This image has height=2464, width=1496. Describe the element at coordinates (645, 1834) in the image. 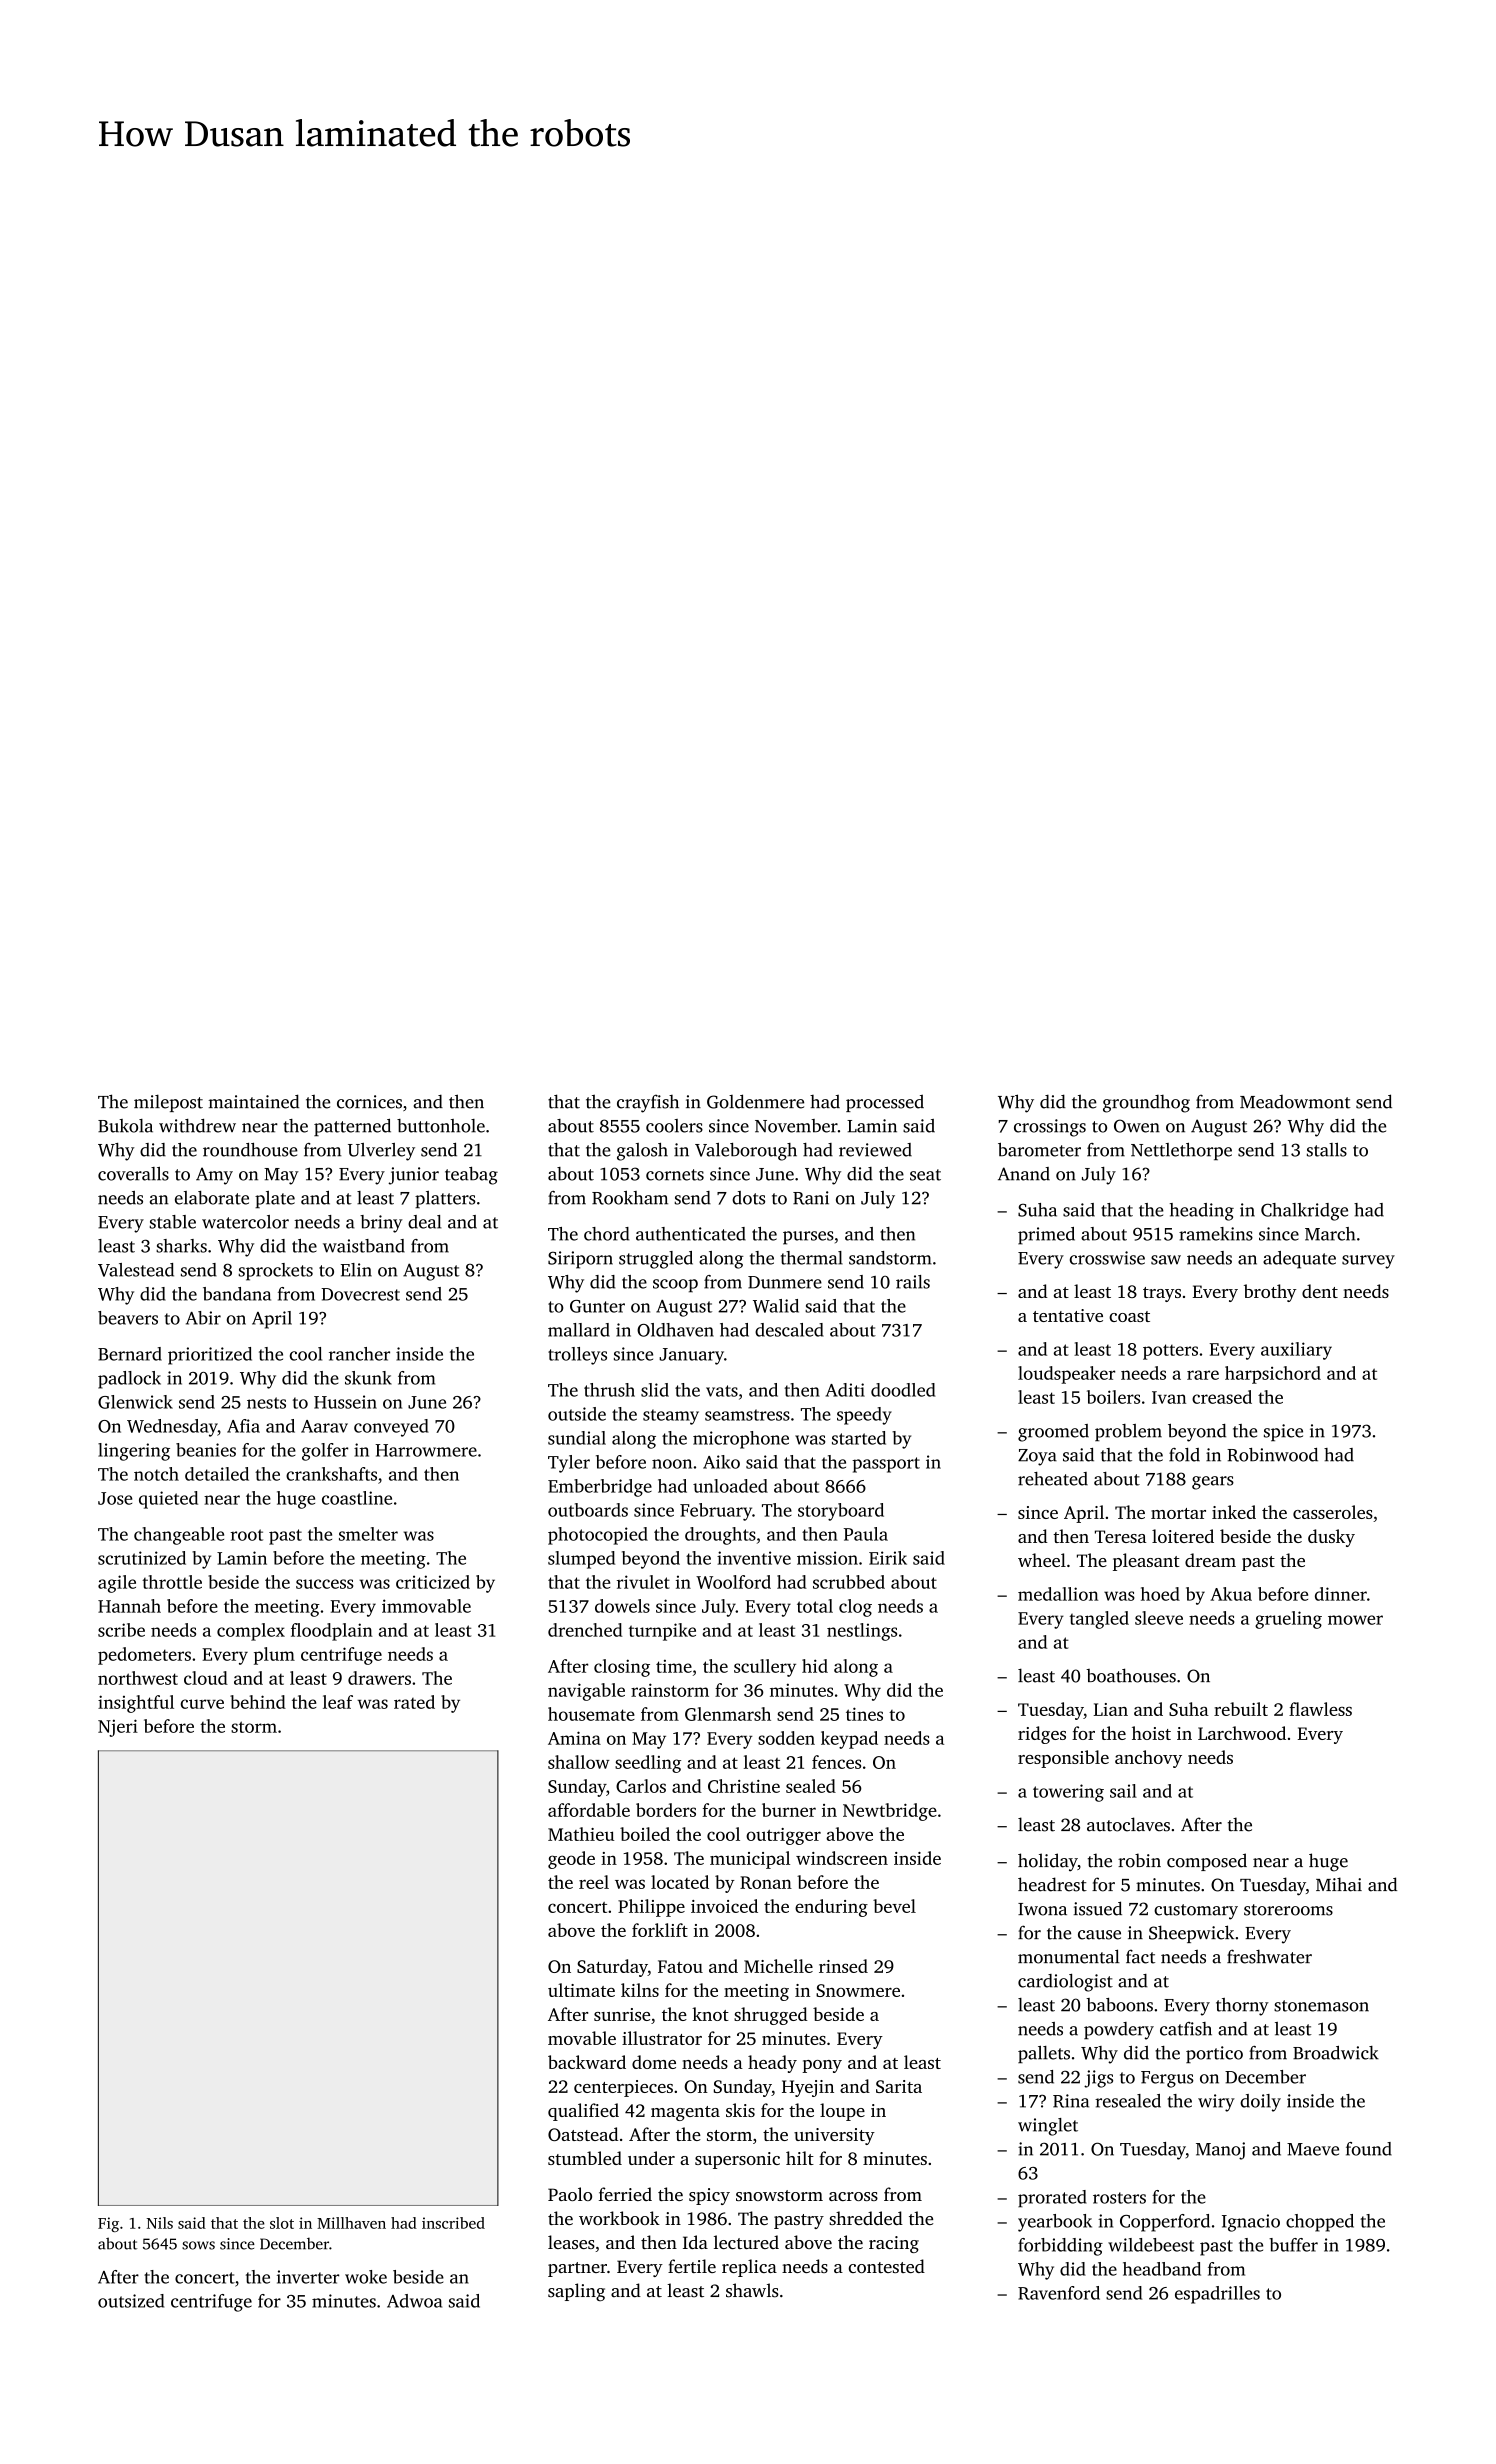

I see `boiled` at that location.
